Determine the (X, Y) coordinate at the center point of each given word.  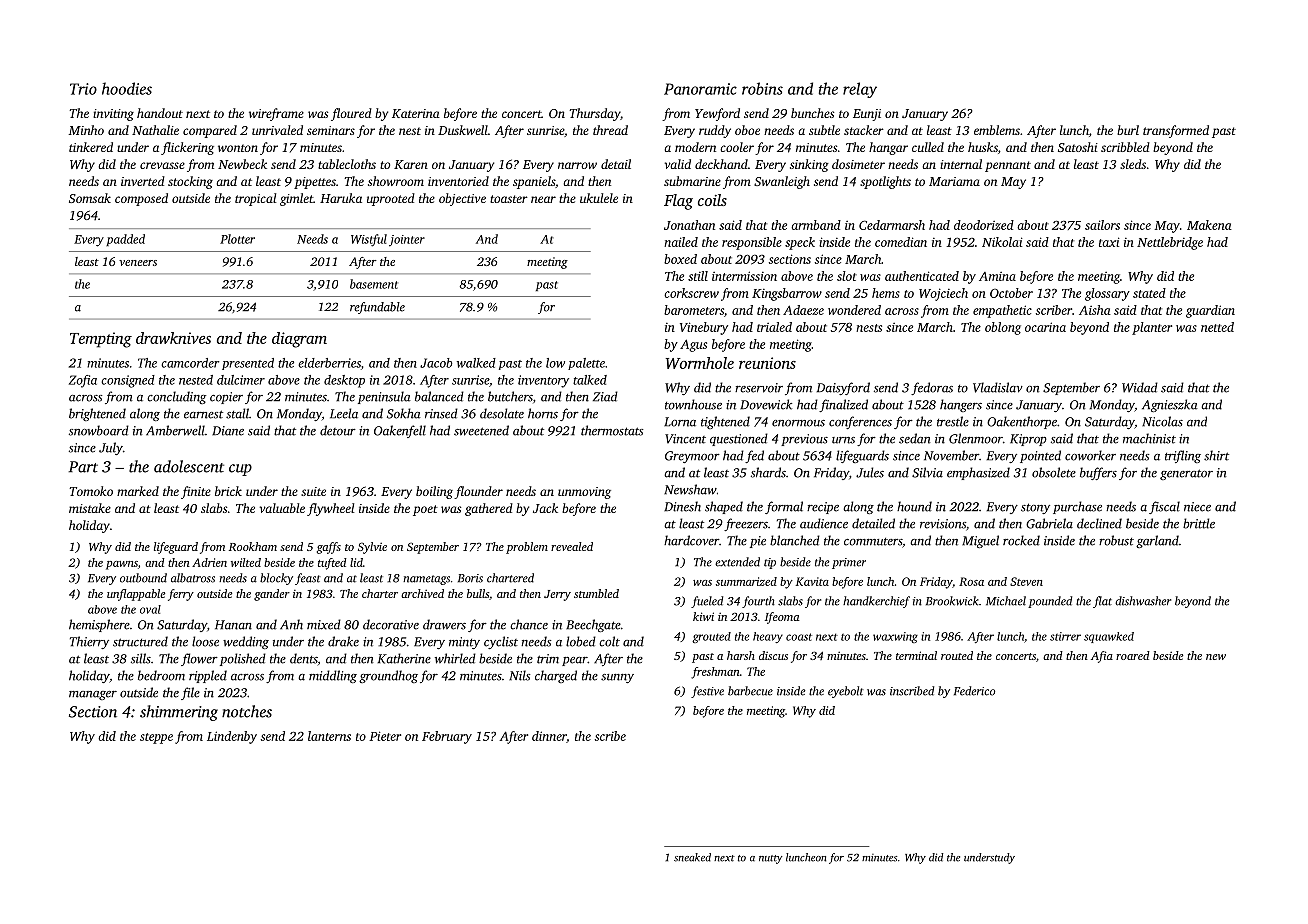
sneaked (692, 857)
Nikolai (1002, 242)
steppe (156, 738)
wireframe (276, 114)
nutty (771, 859)
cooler (737, 147)
